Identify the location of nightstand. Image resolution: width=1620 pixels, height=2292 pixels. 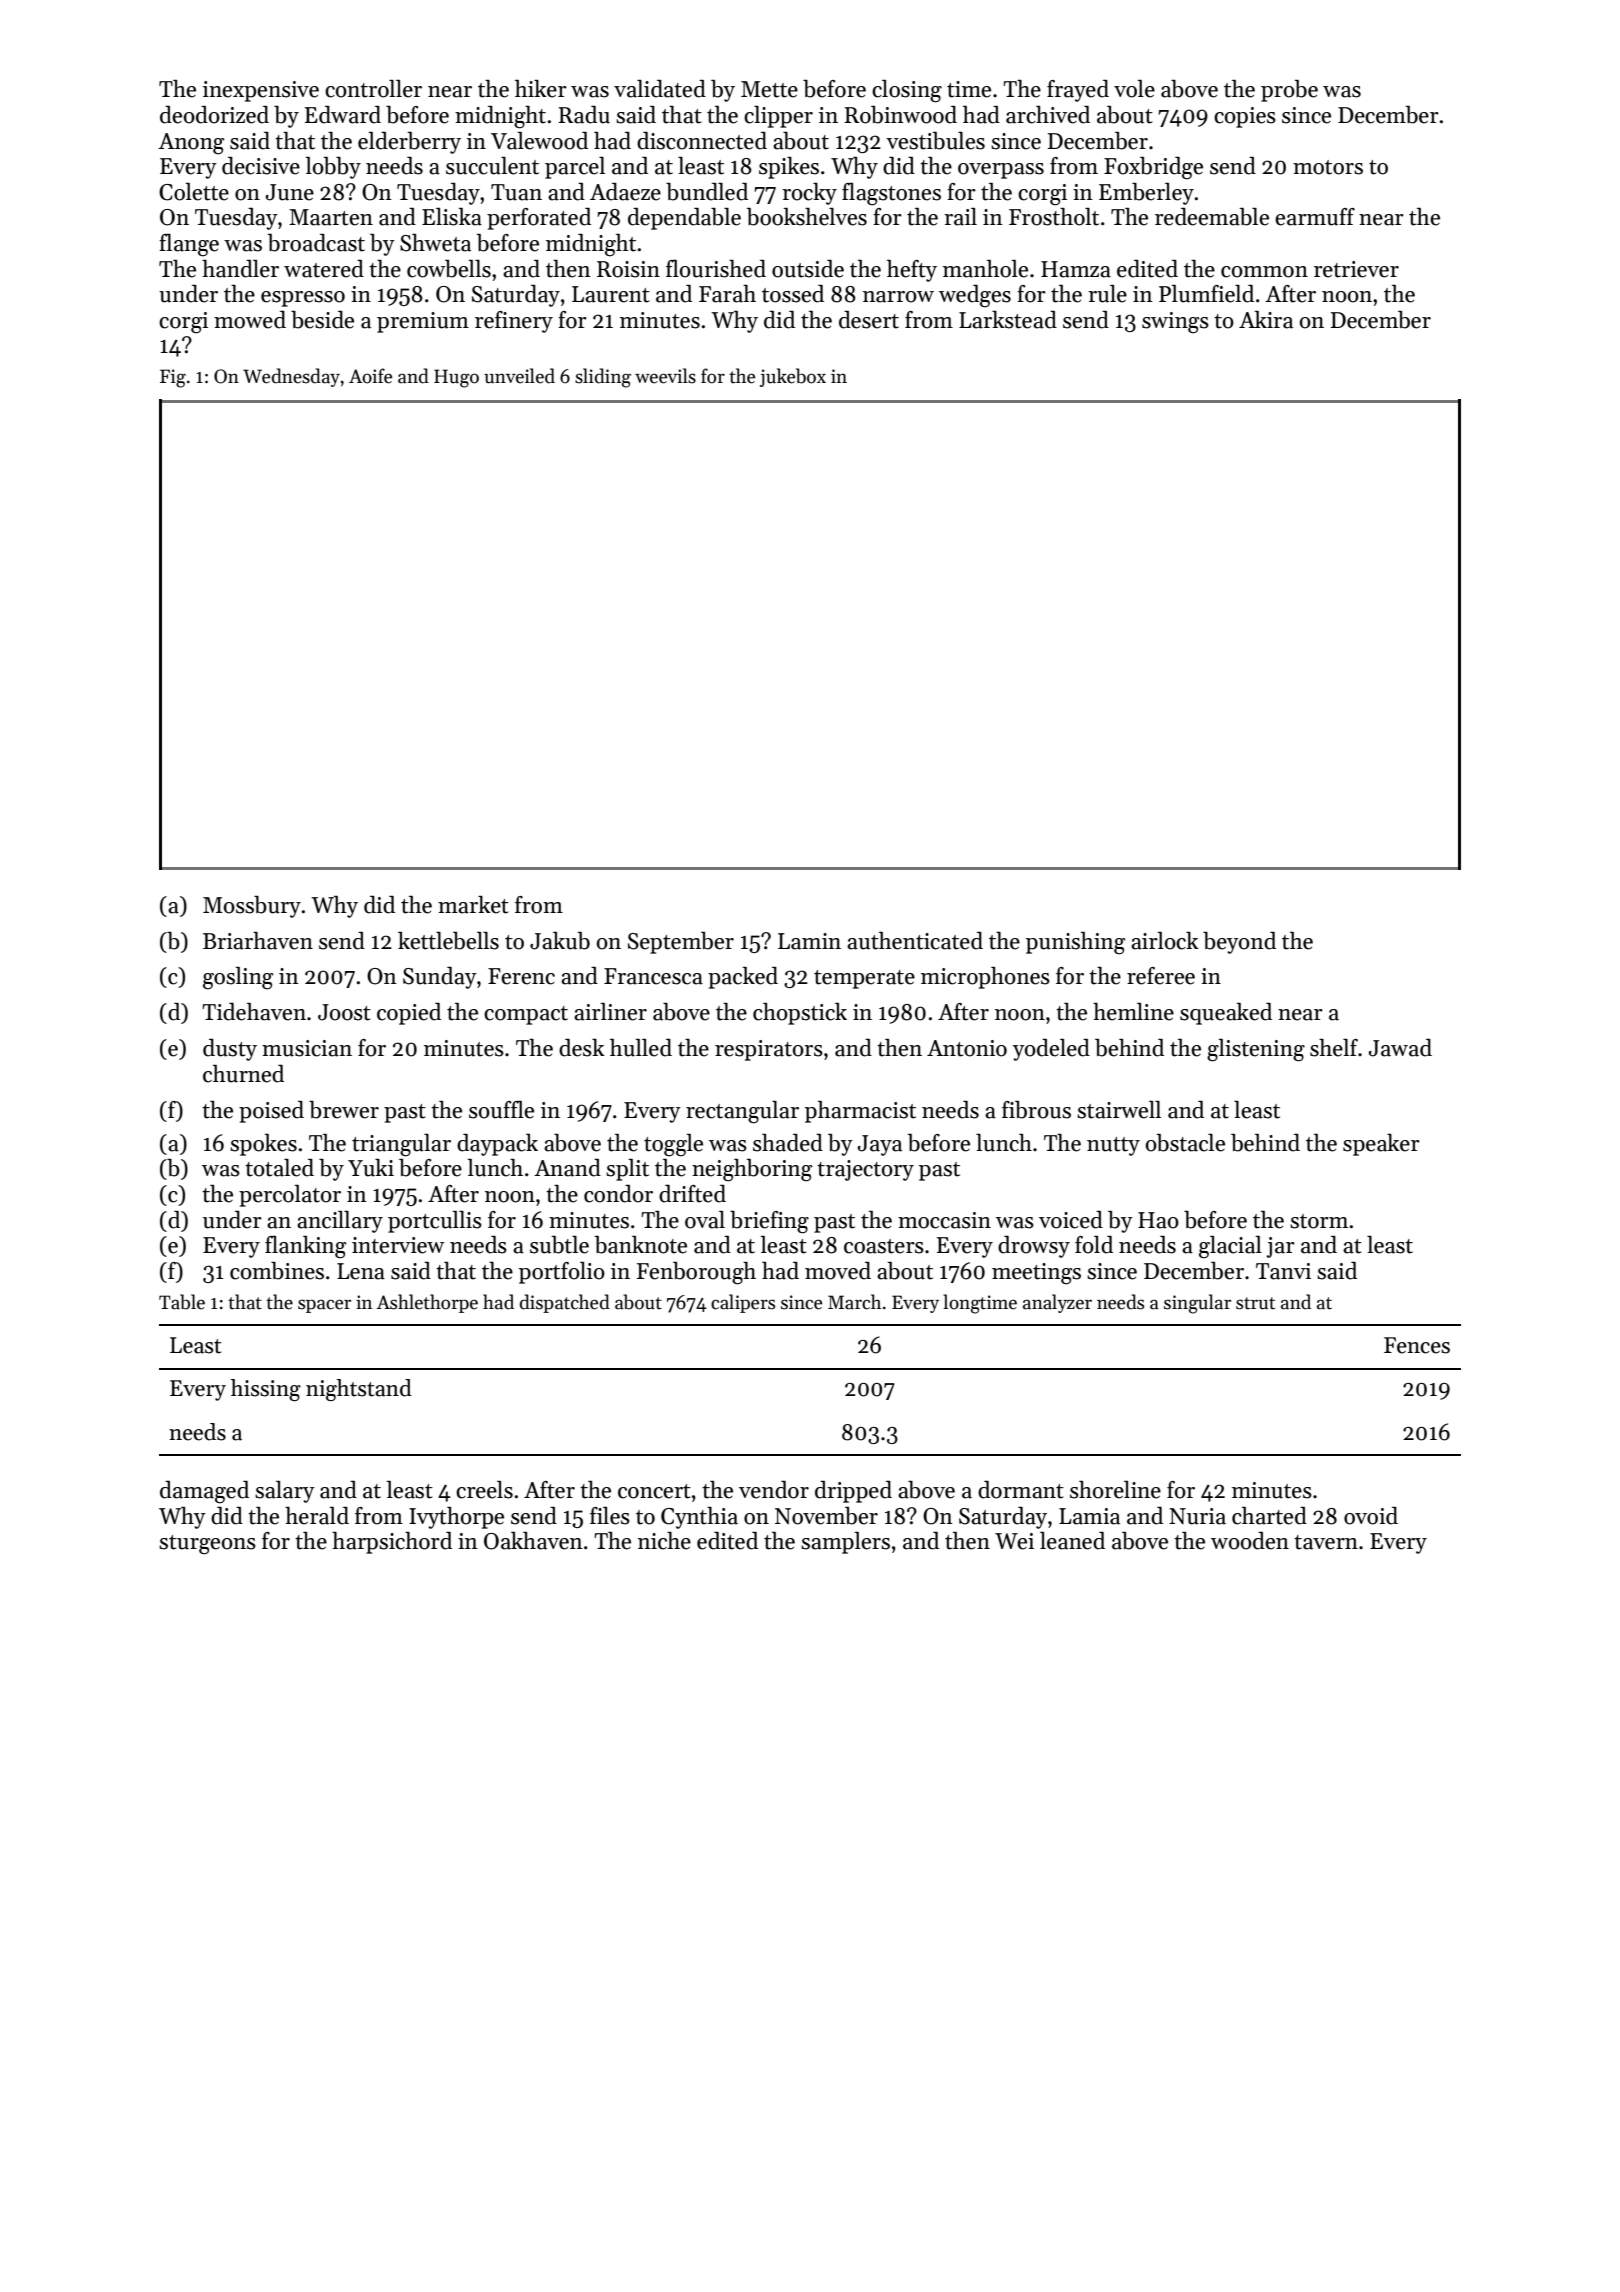
(359, 1390).
